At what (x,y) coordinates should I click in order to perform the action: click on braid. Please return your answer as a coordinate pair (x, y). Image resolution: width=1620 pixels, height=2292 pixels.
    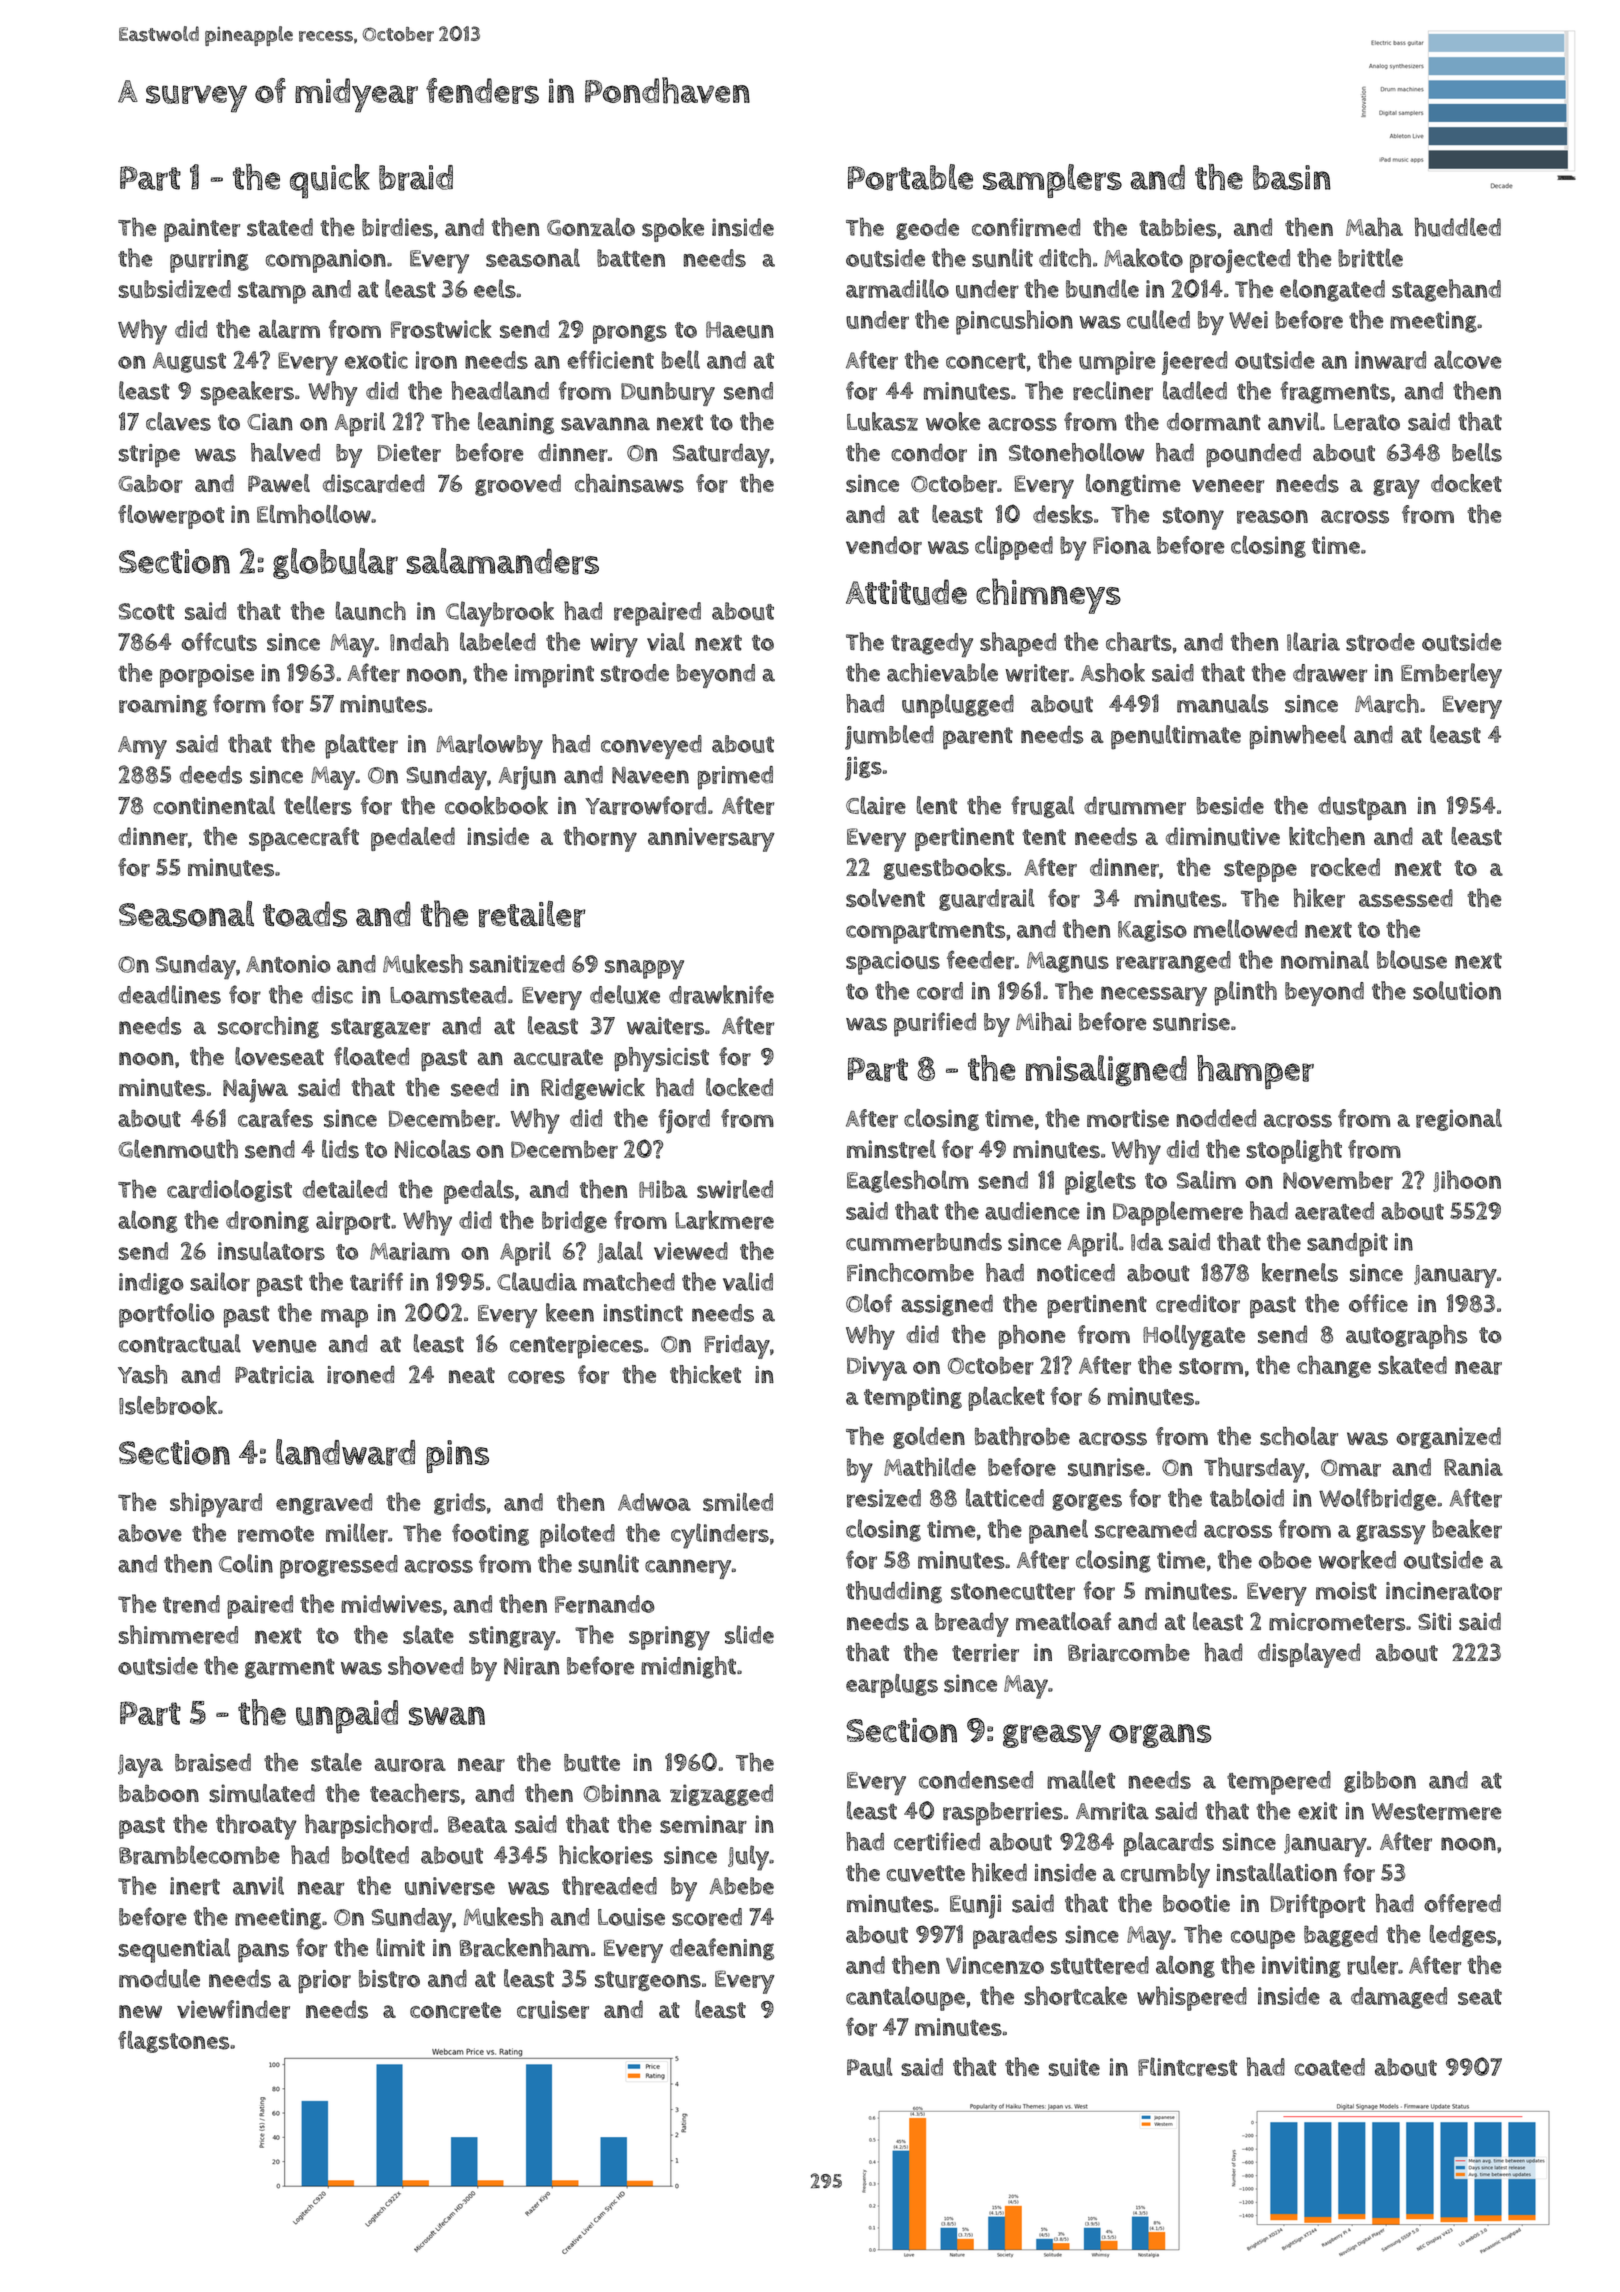
    Looking at the image, I should click on (416, 178).
